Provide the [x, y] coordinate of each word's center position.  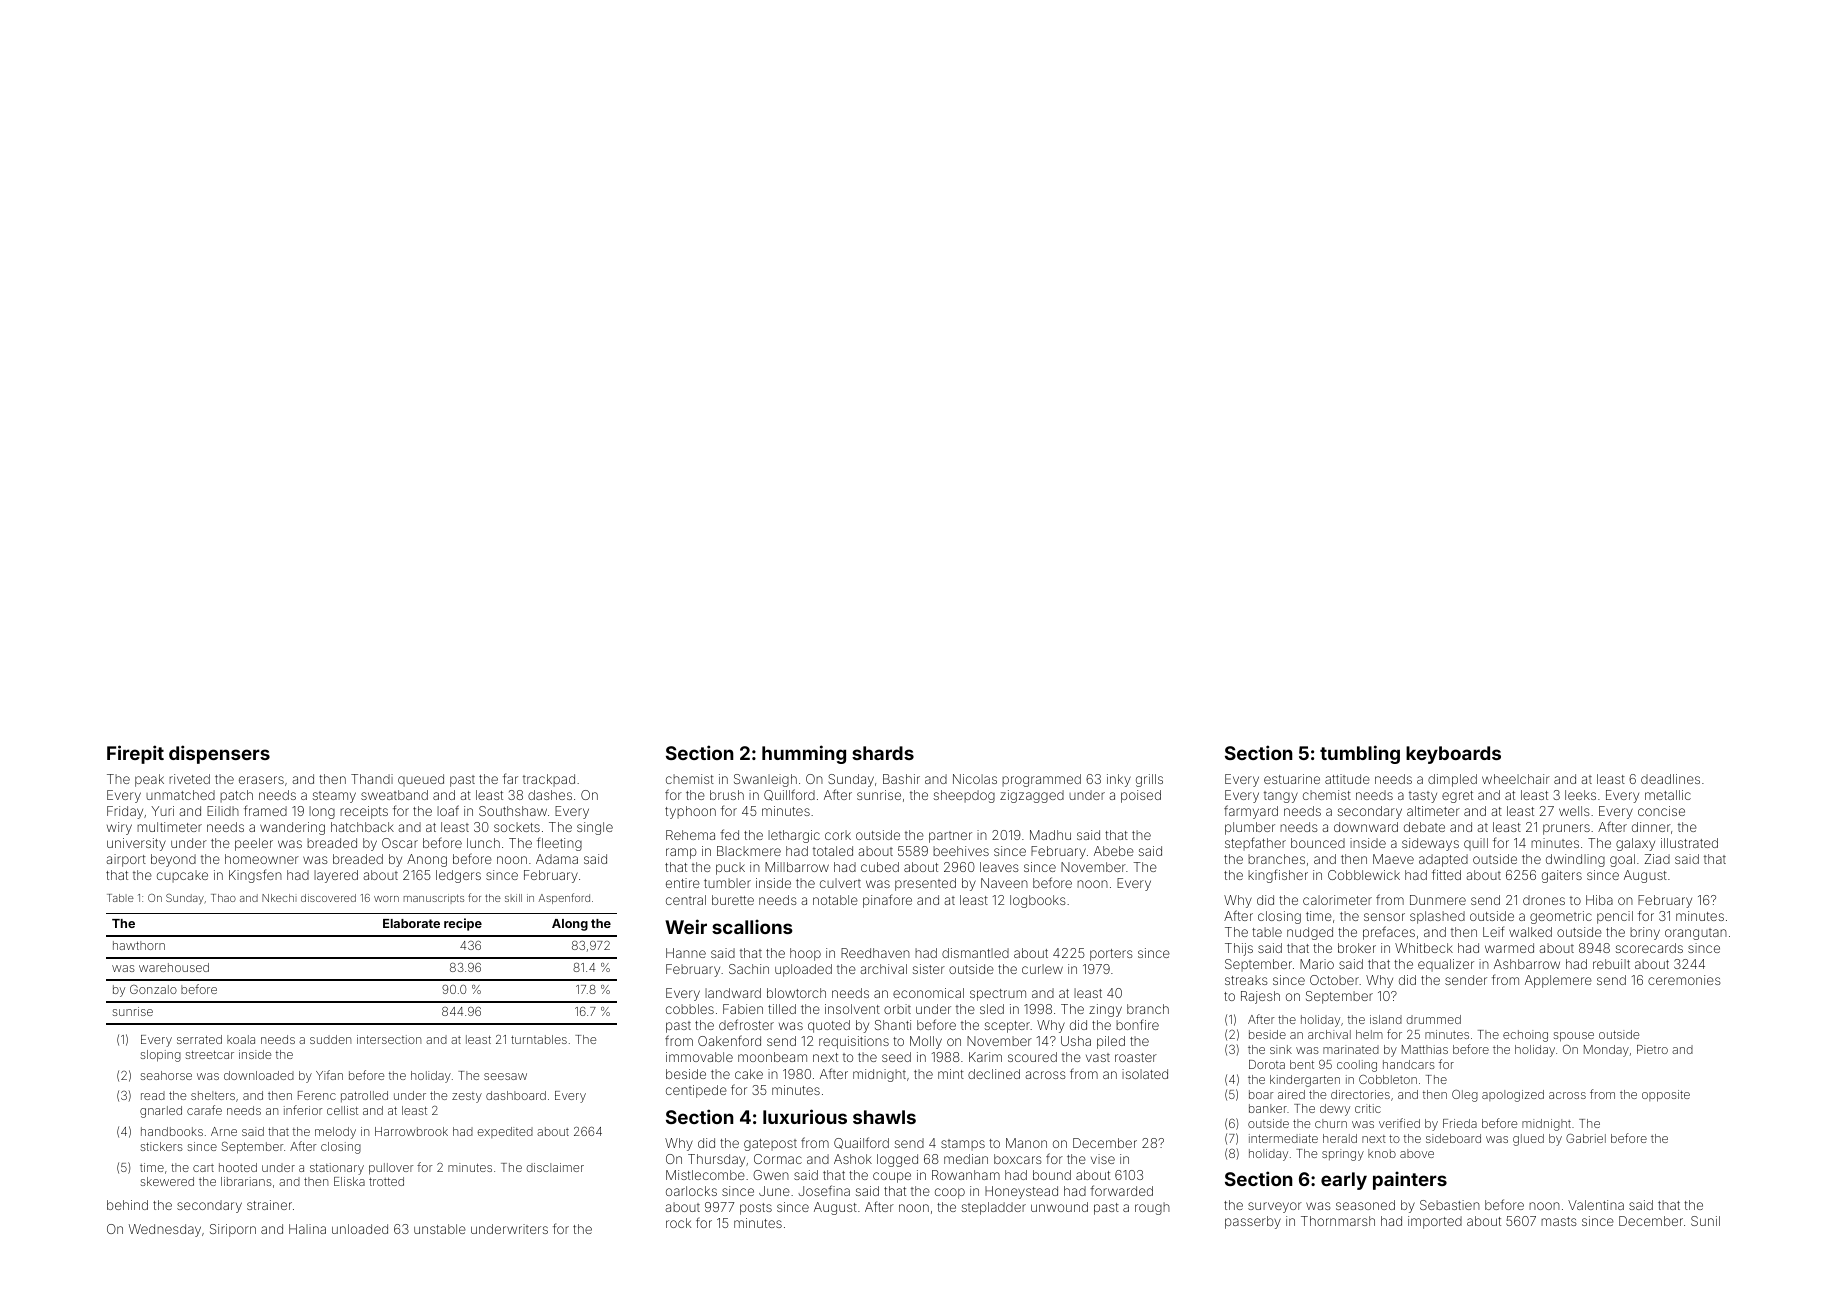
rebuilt [1611, 964]
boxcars [1018, 1159]
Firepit [135, 754]
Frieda [1460, 1123]
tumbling [1360, 754]
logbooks [1038, 901]
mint [951, 1074]
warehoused [174, 967]
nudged [1310, 933]
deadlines [1670, 779]
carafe [204, 1110]
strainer [269, 1205]
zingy [1105, 1010]
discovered [328, 898]
